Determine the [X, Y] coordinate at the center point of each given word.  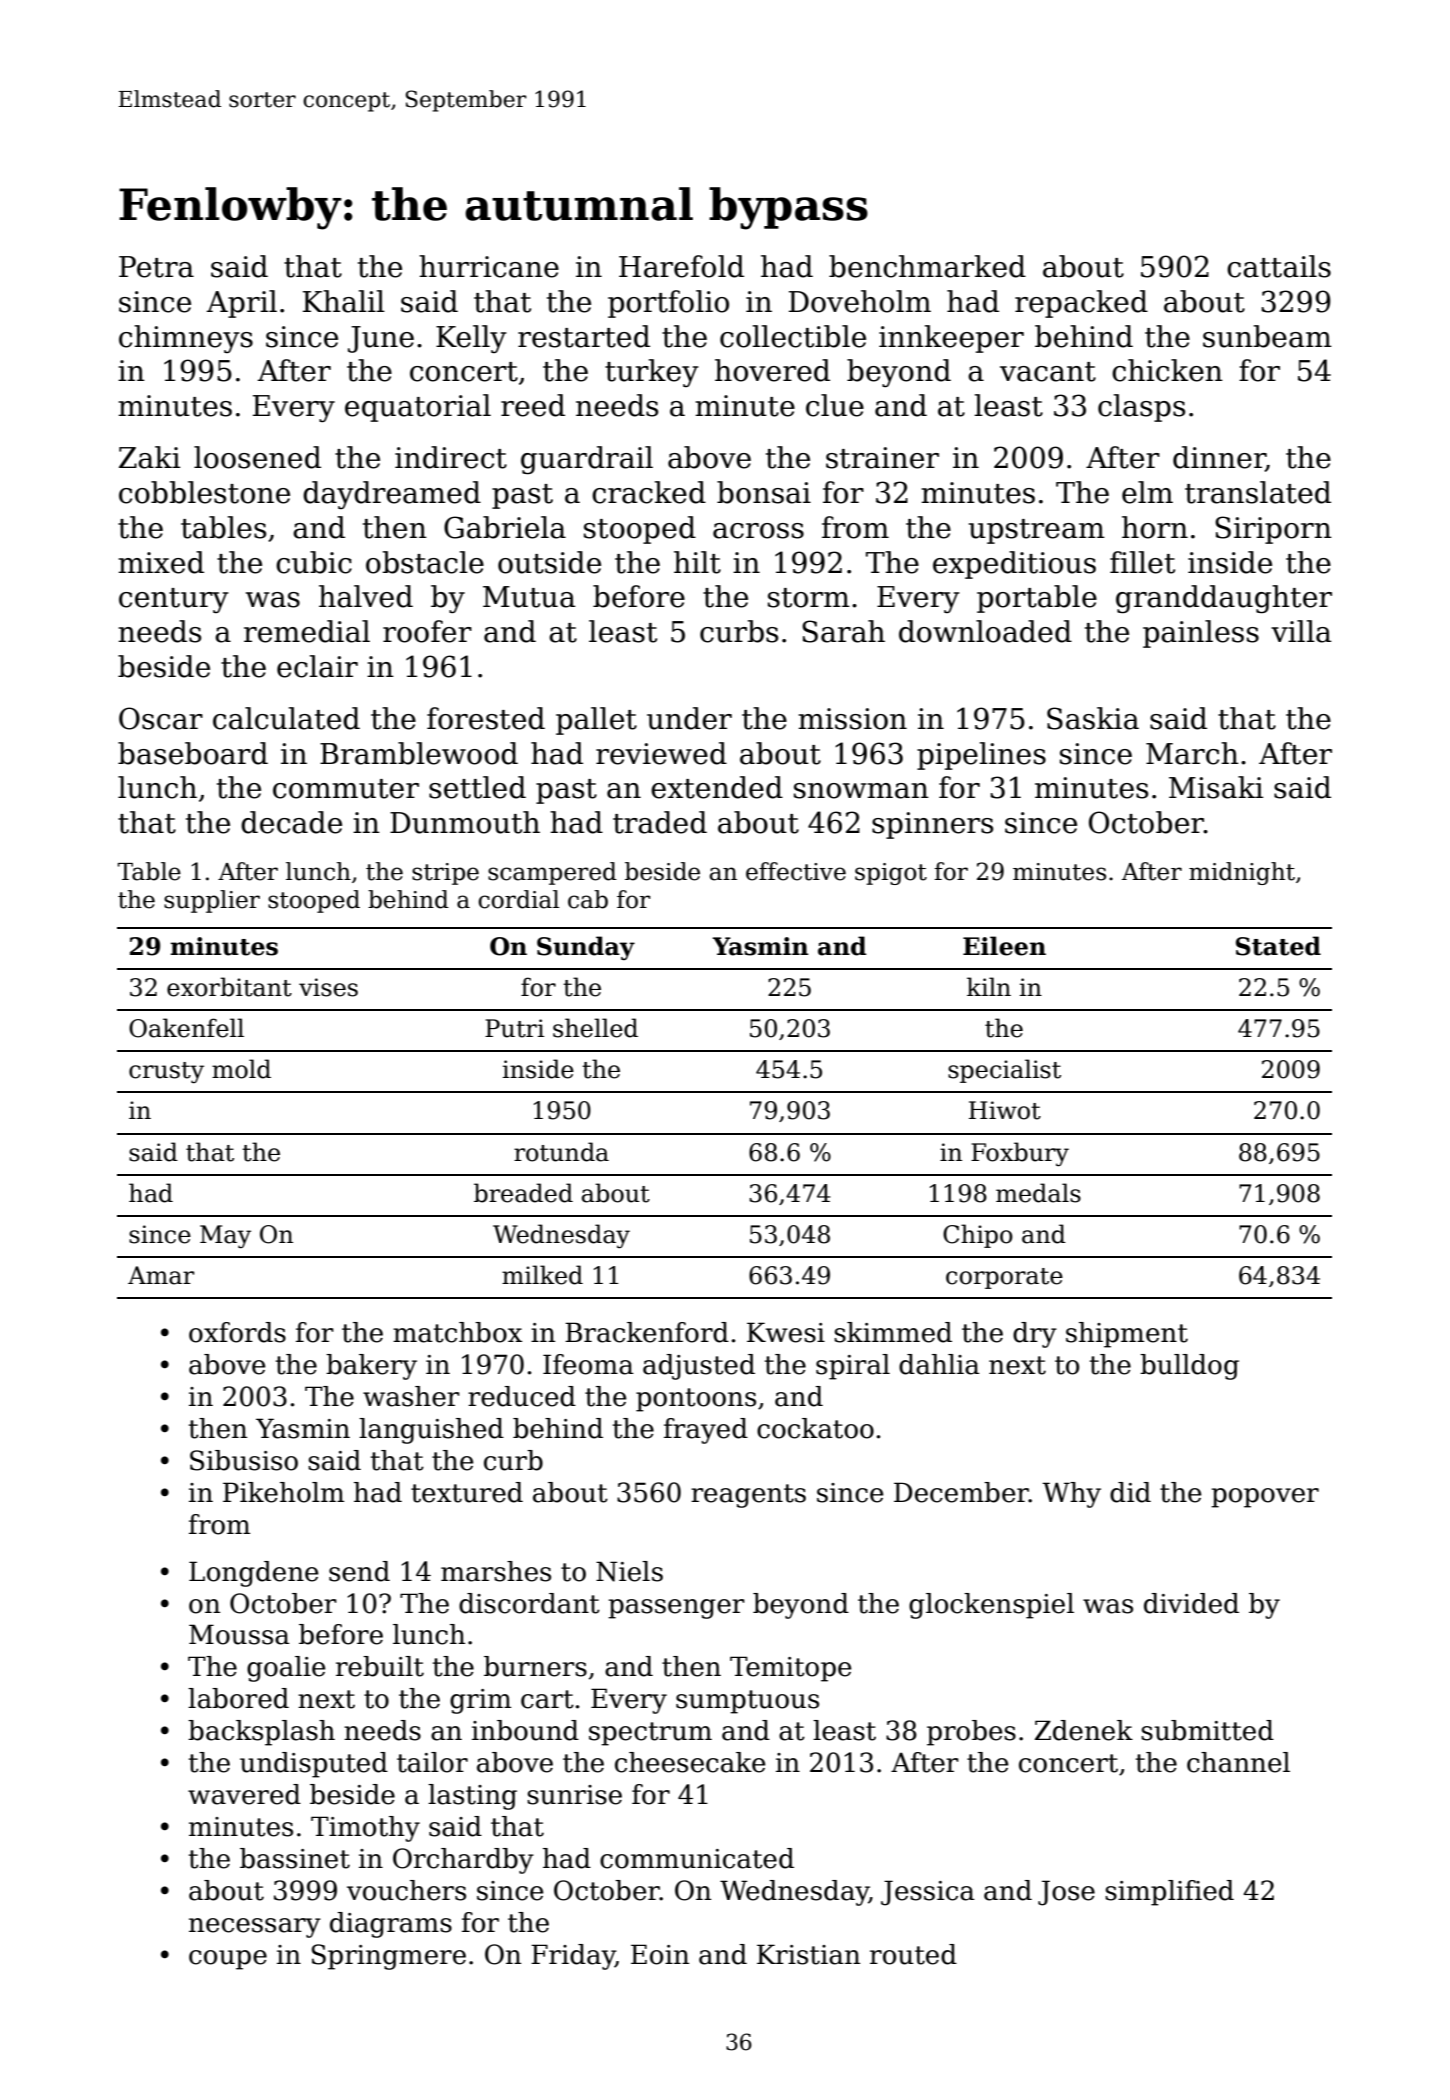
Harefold [681, 266]
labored [238, 1698]
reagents [748, 1496]
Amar [161, 1275]
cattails [1279, 266]
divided [1191, 1603]
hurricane [489, 266]
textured [467, 1492]
